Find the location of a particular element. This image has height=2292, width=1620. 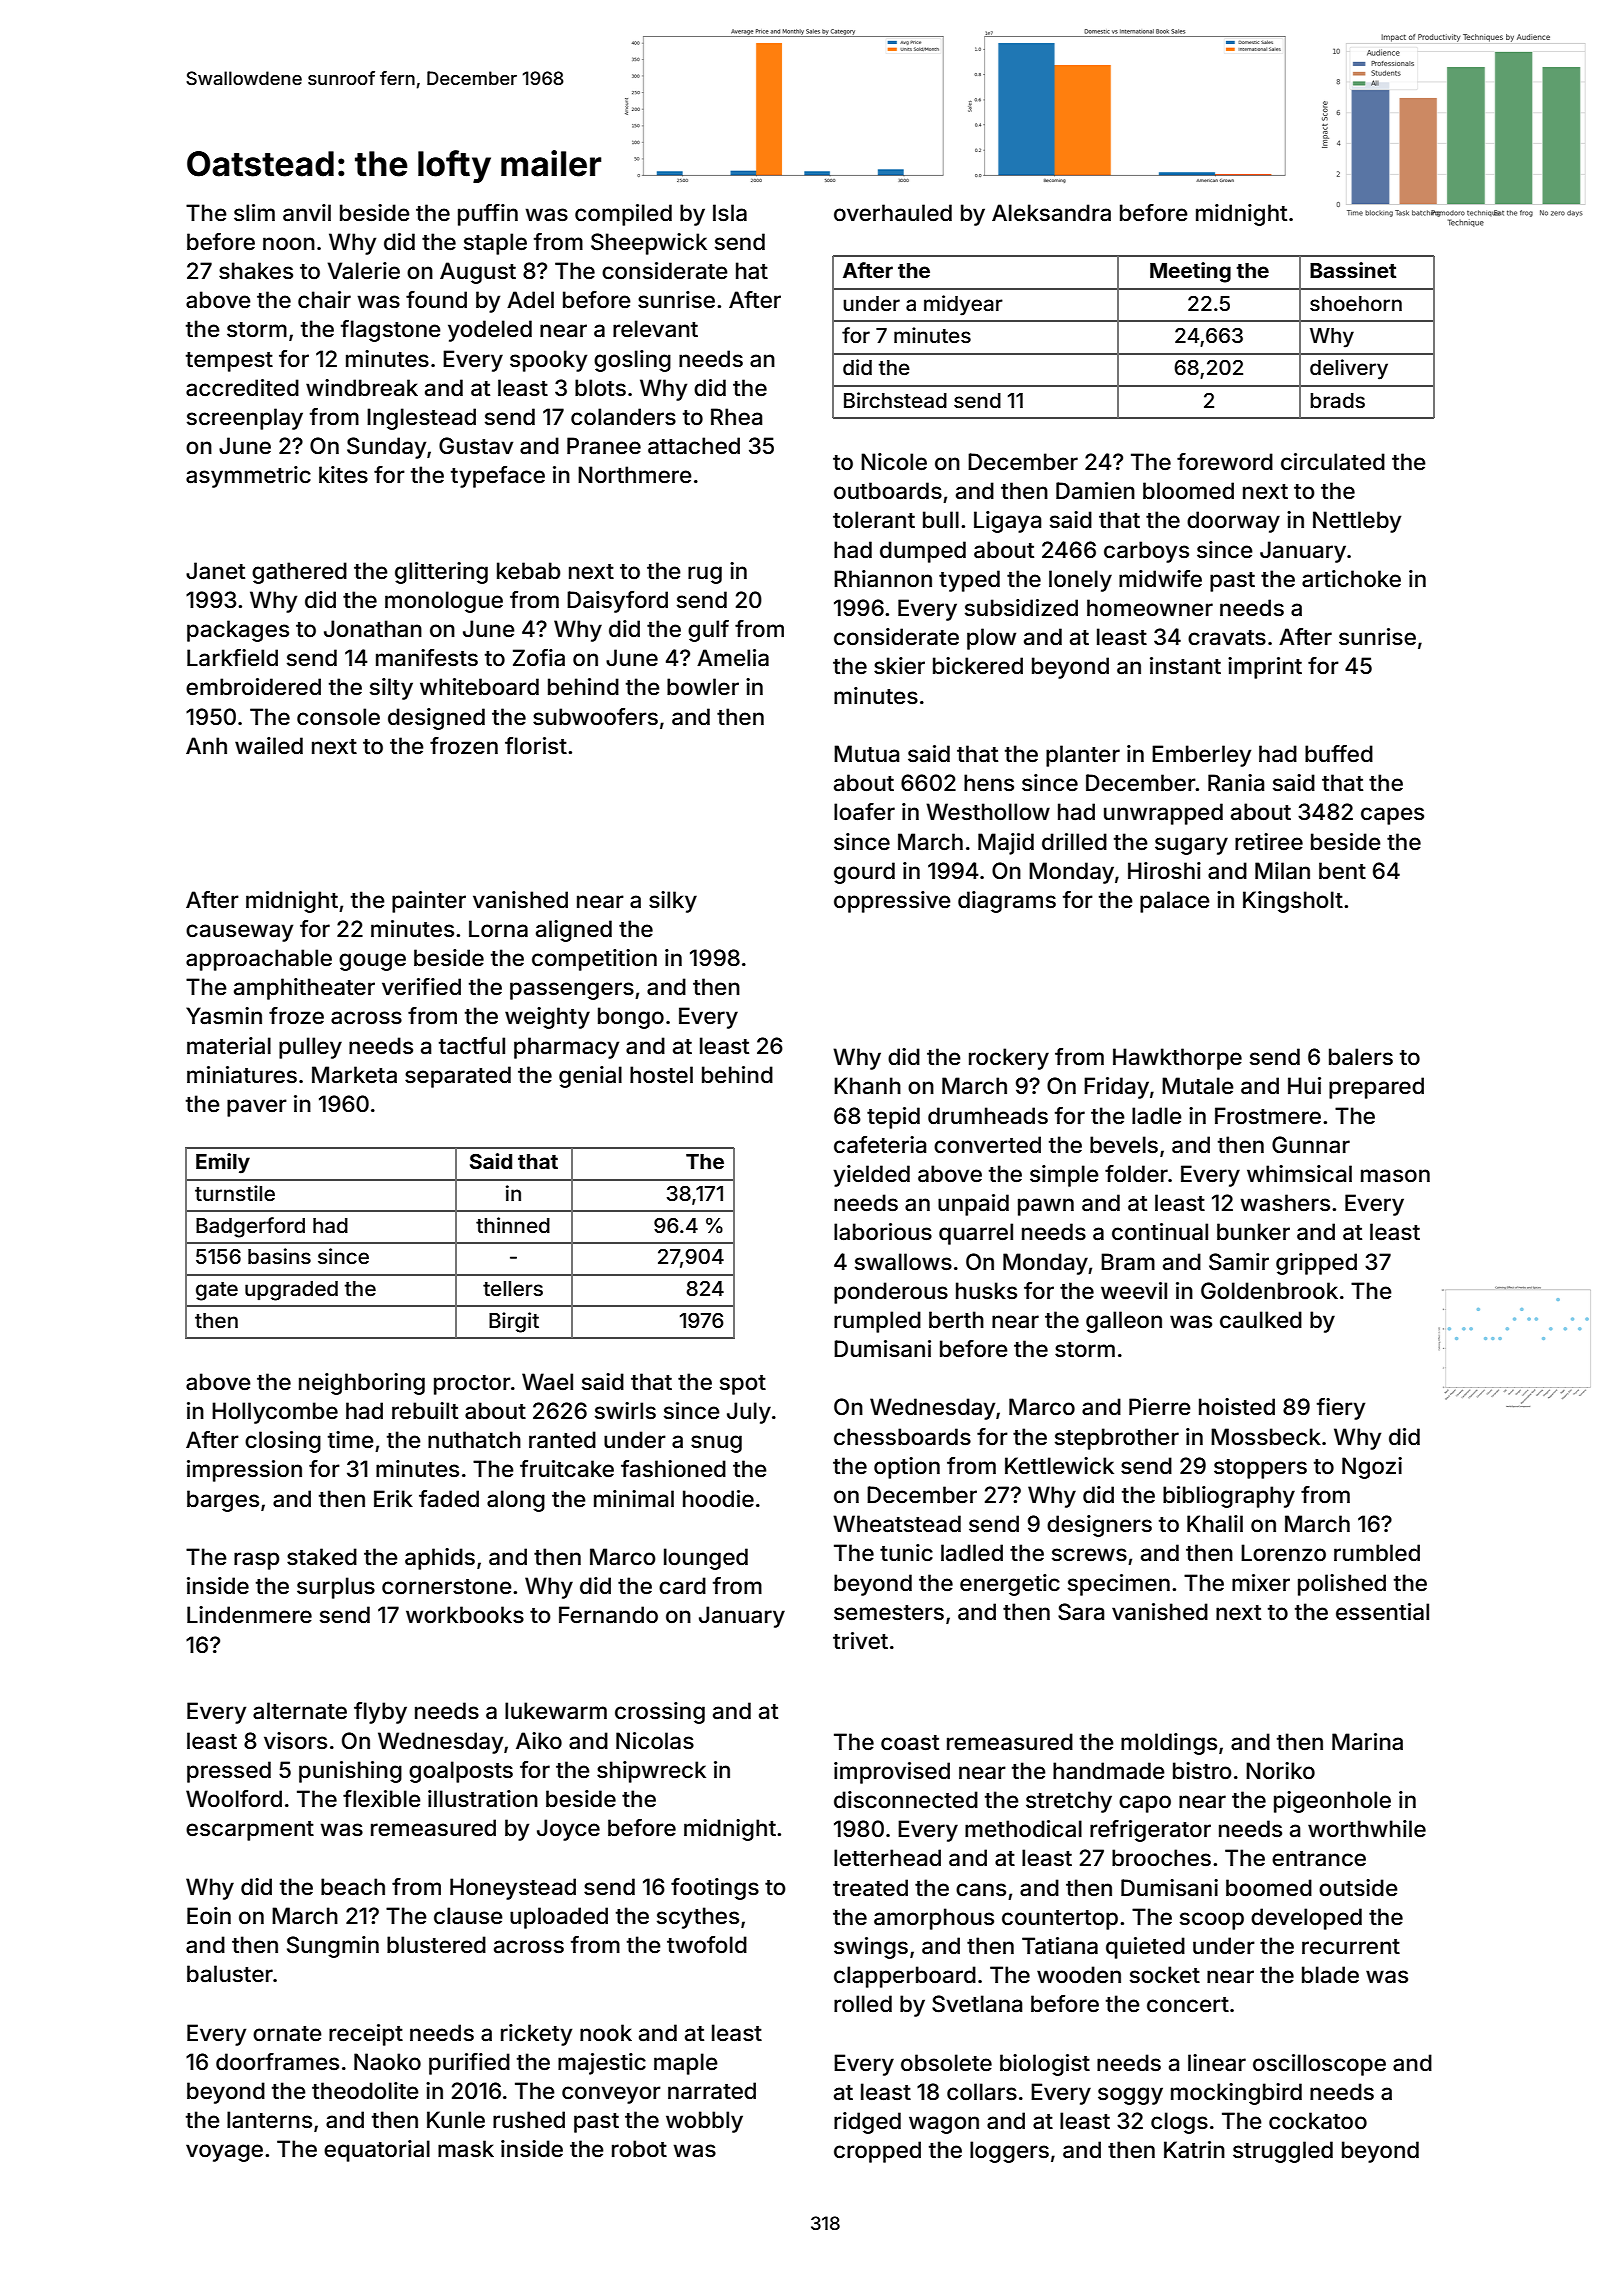

Daisyford is located at coordinates (617, 602).
